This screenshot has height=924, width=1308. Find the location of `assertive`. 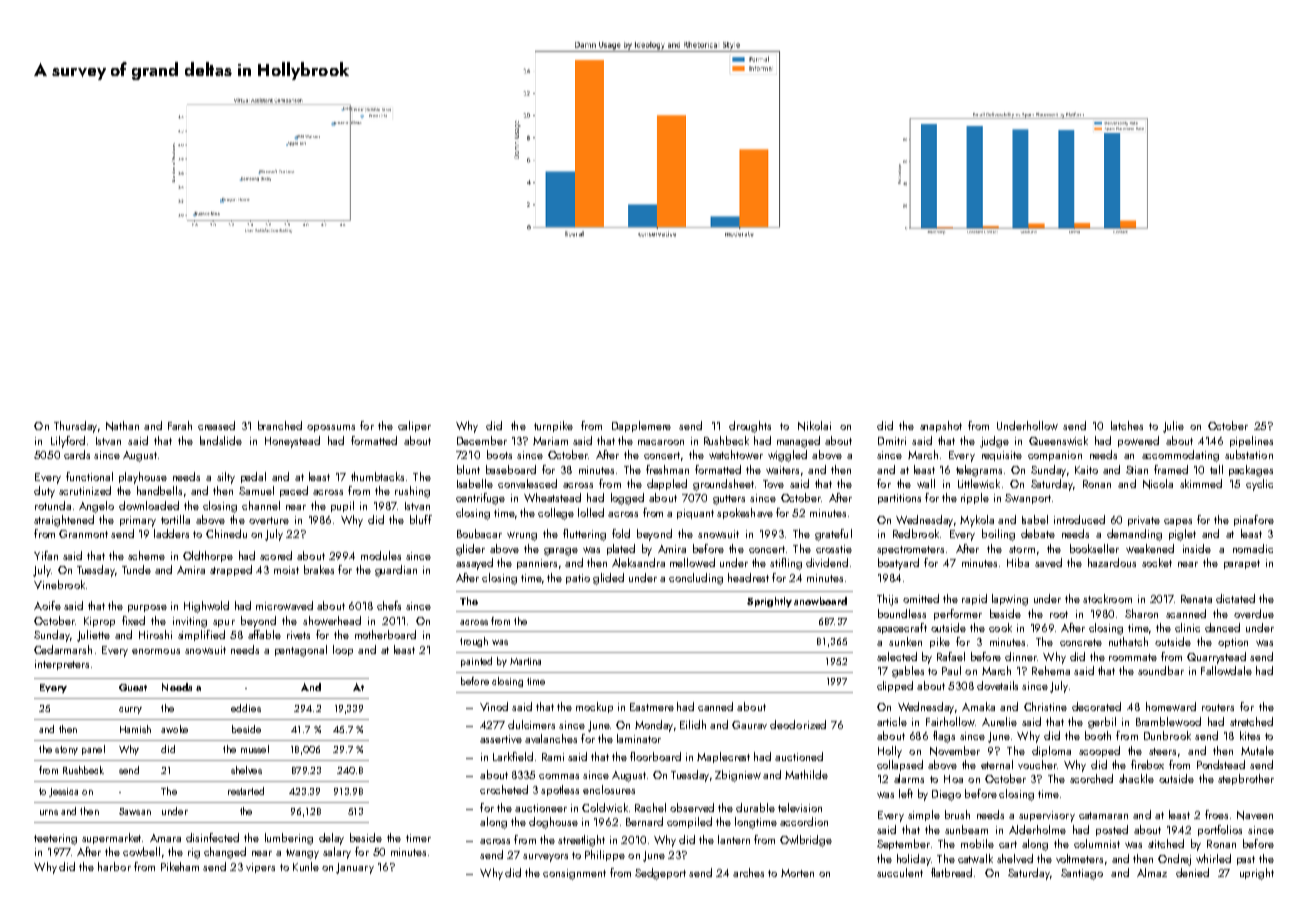

assertive is located at coordinates (501, 739).
